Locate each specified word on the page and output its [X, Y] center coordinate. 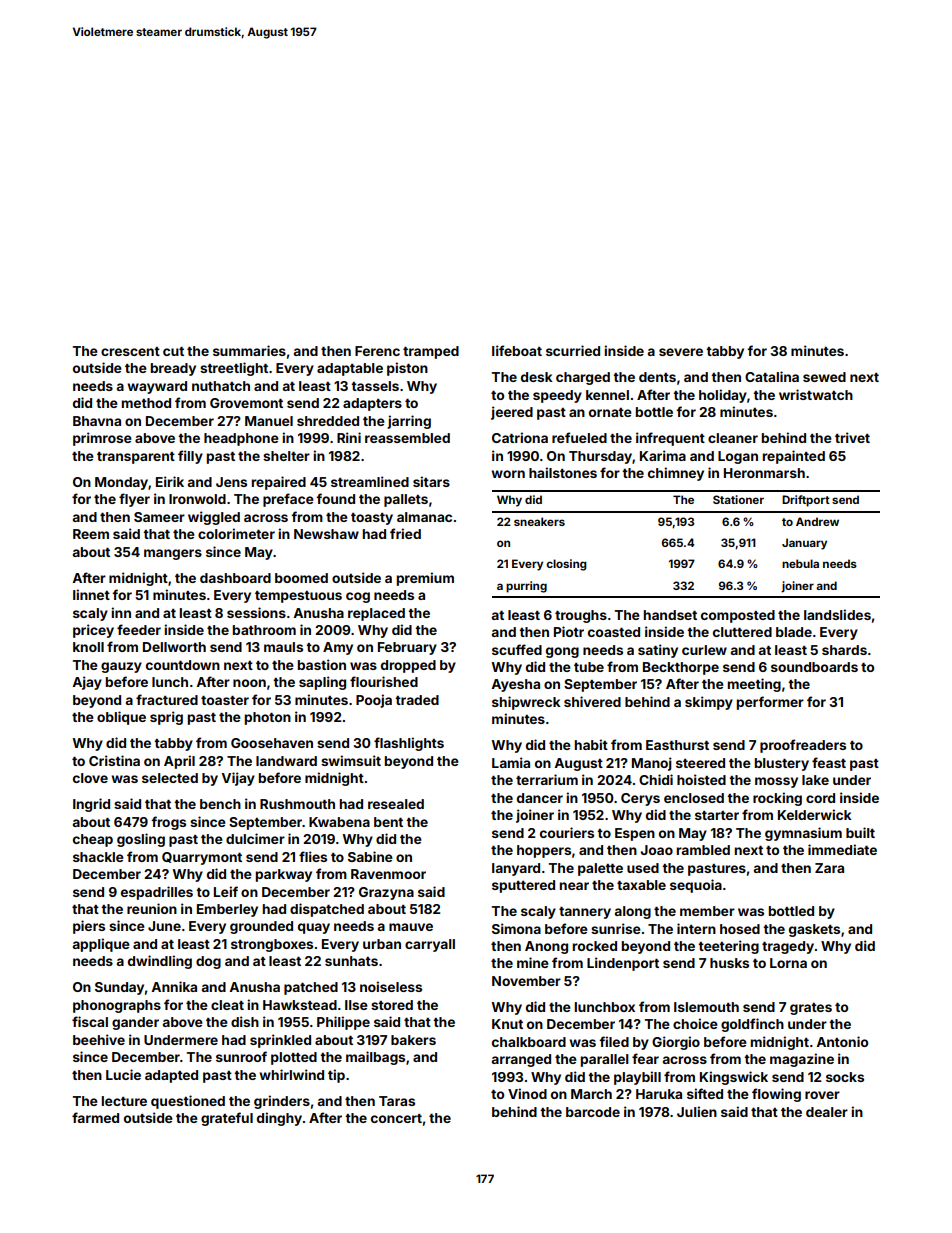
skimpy [709, 703]
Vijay [238, 779]
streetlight [234, 369]
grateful [227, 1119]
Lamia [511, 762]
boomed [301, 578]
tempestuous [298, 597]
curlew [704, 650]
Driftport [806, 501]
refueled [579, 437]
